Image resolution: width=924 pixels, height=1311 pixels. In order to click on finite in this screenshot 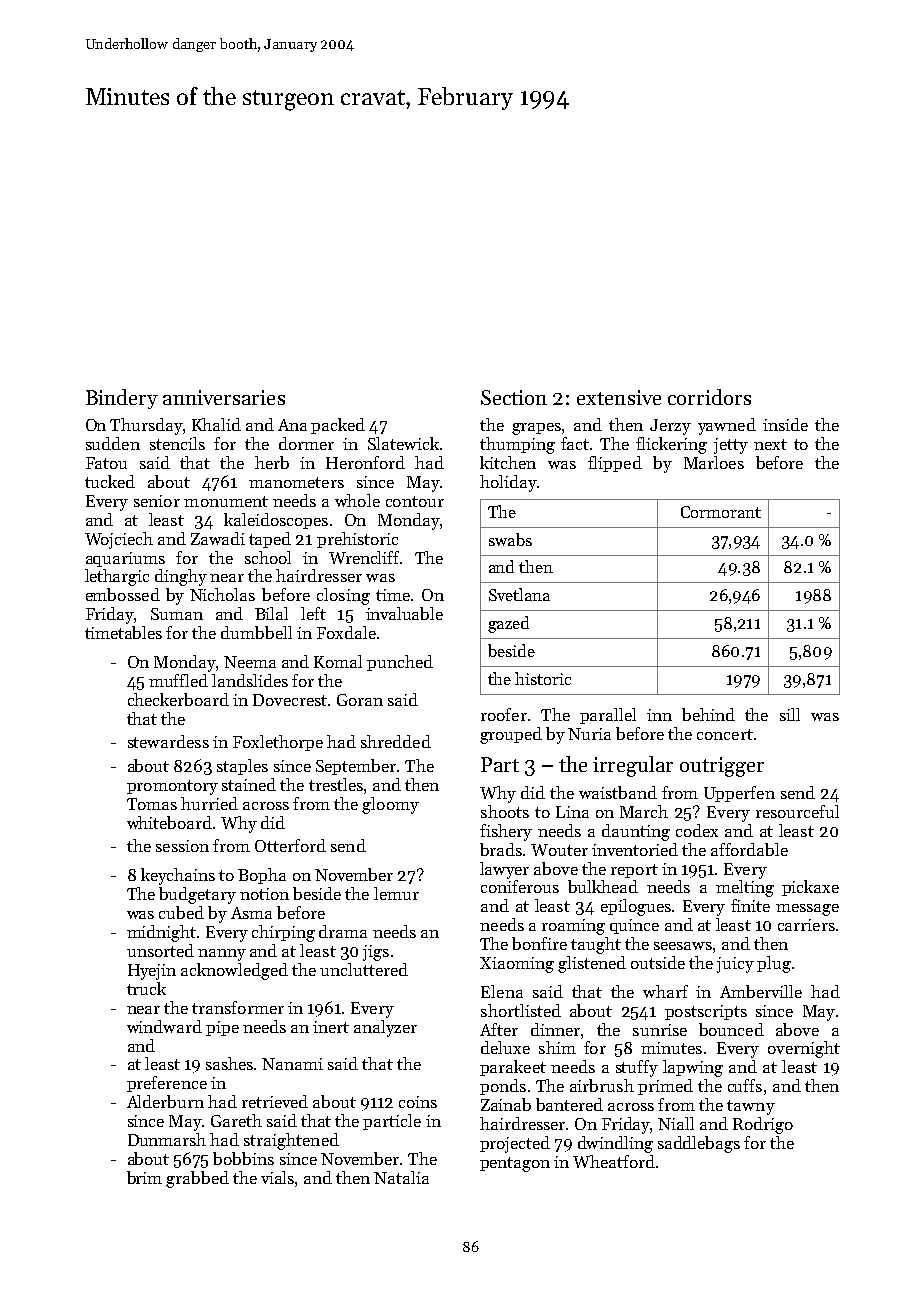, I will do `click(750, 905)`.
